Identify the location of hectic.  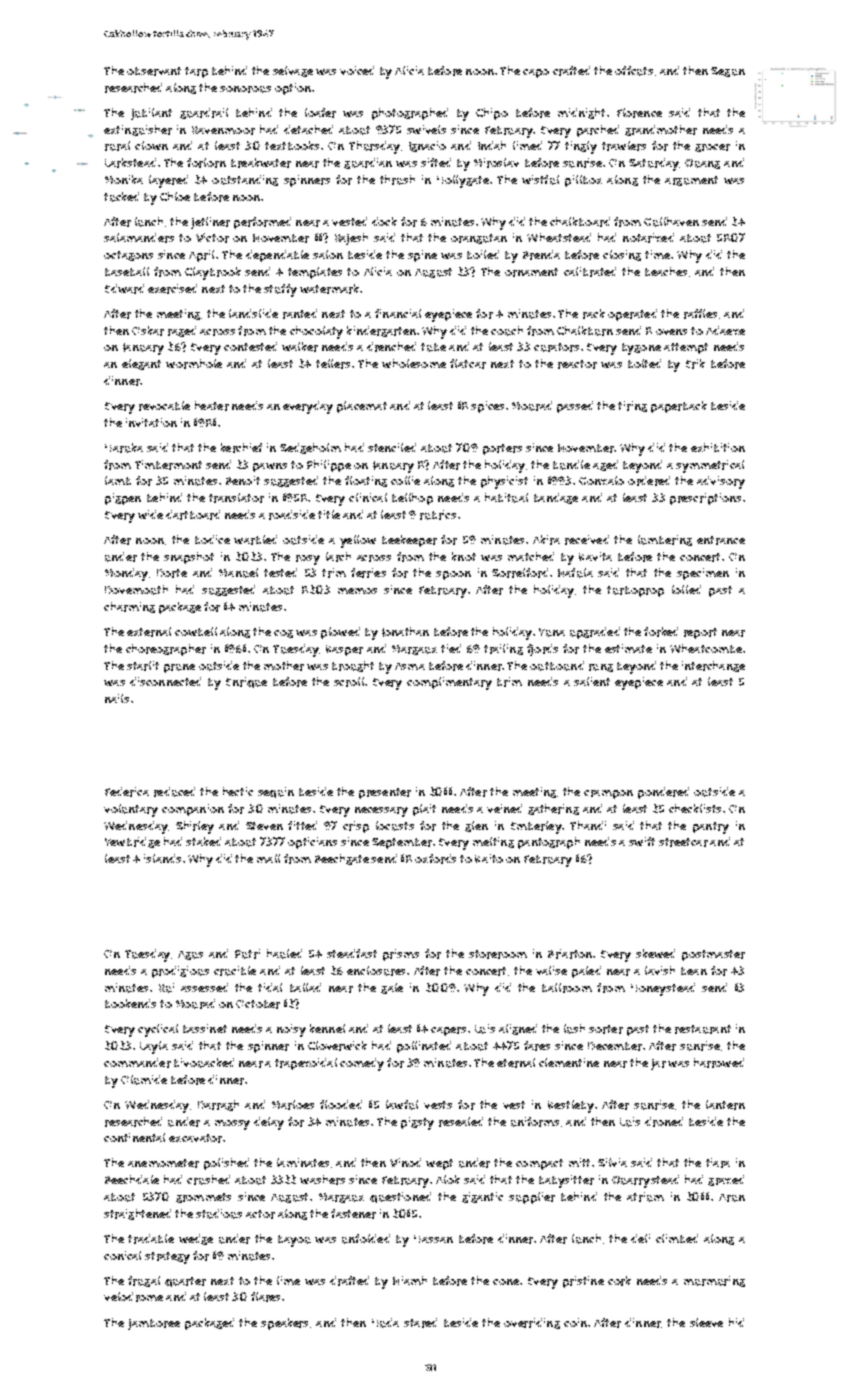
(238, 791).
